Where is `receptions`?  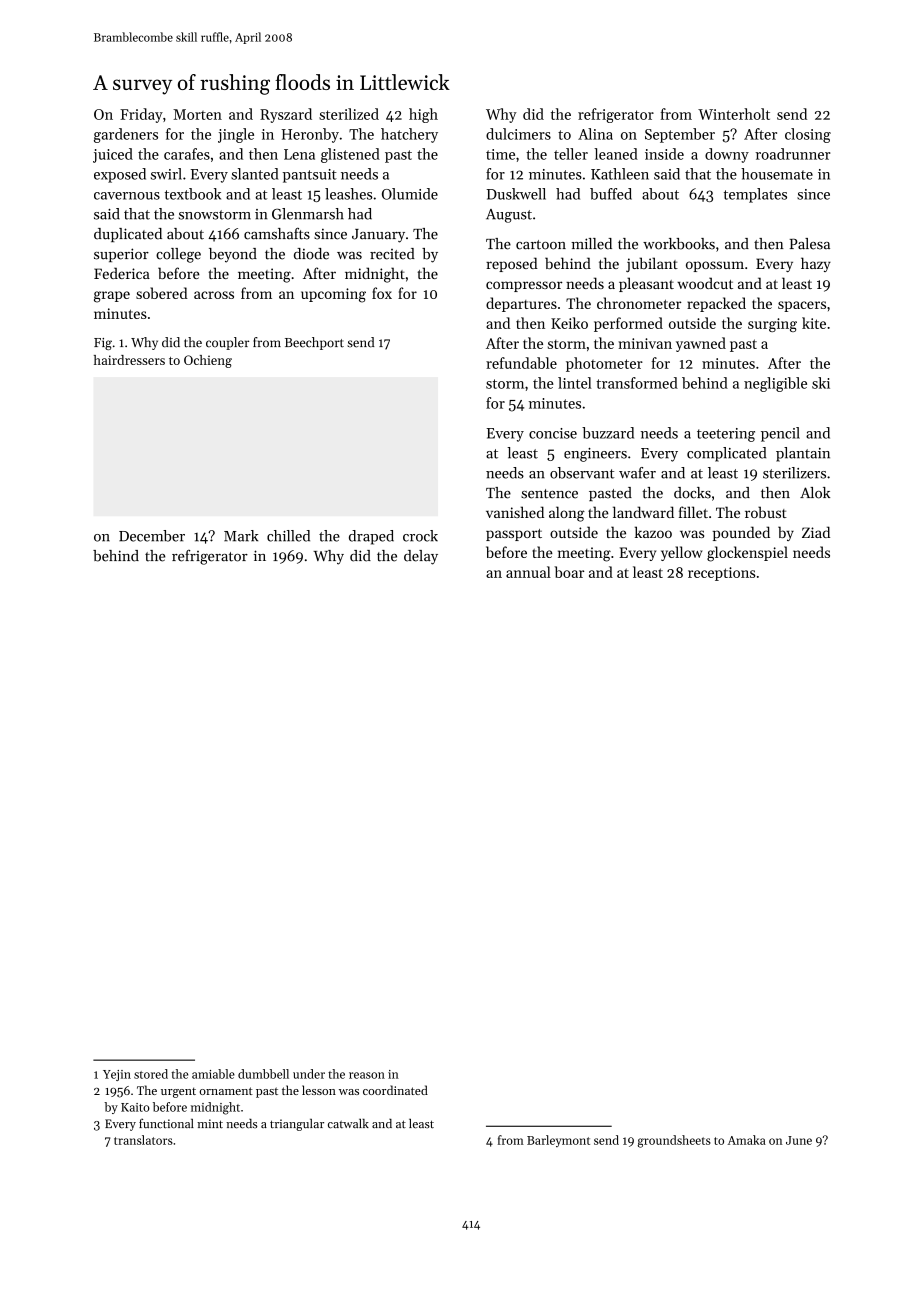 receptions is located at coordinates (721, 574).
